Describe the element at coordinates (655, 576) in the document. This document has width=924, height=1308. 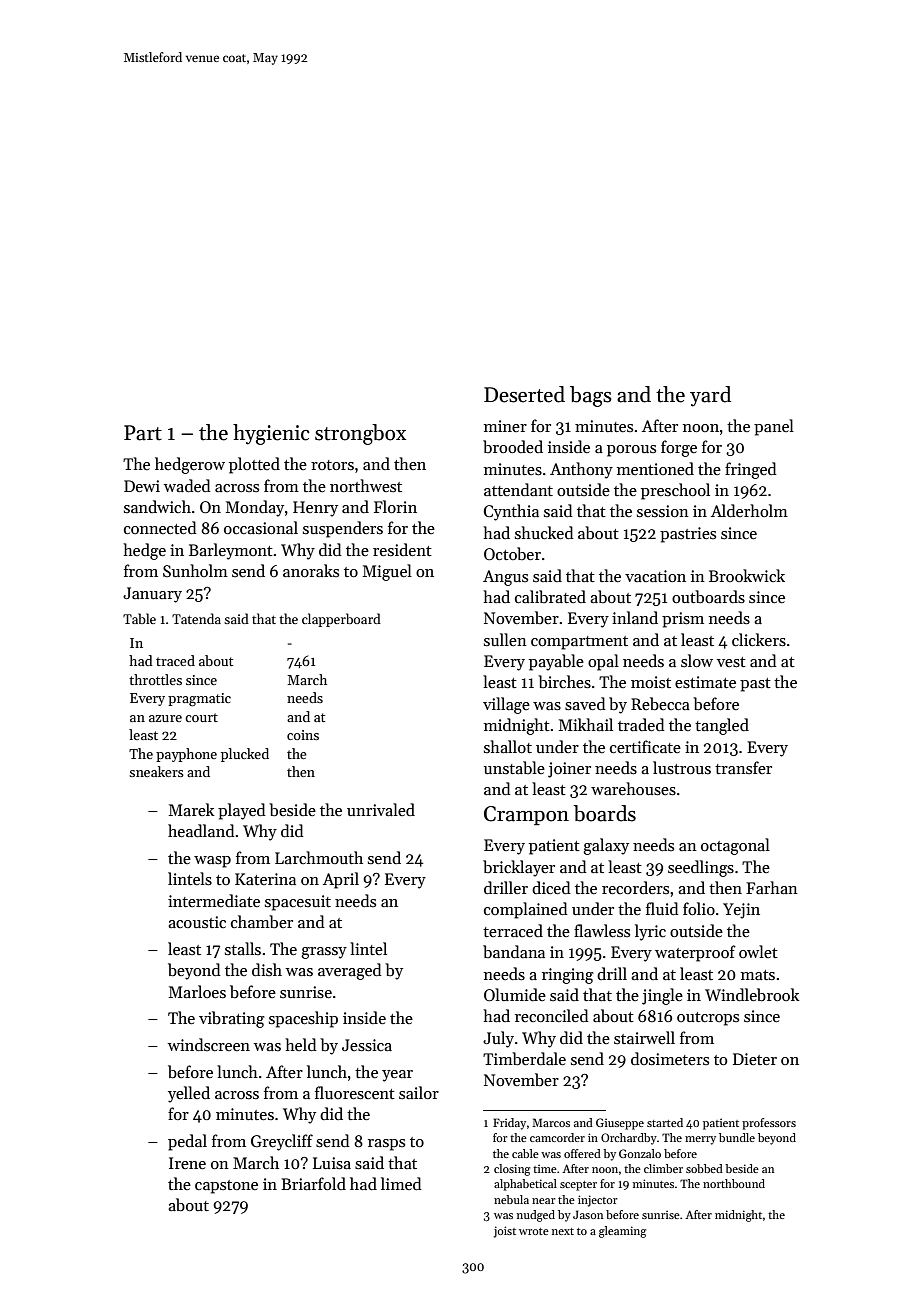
I see `vacation` at that location.
